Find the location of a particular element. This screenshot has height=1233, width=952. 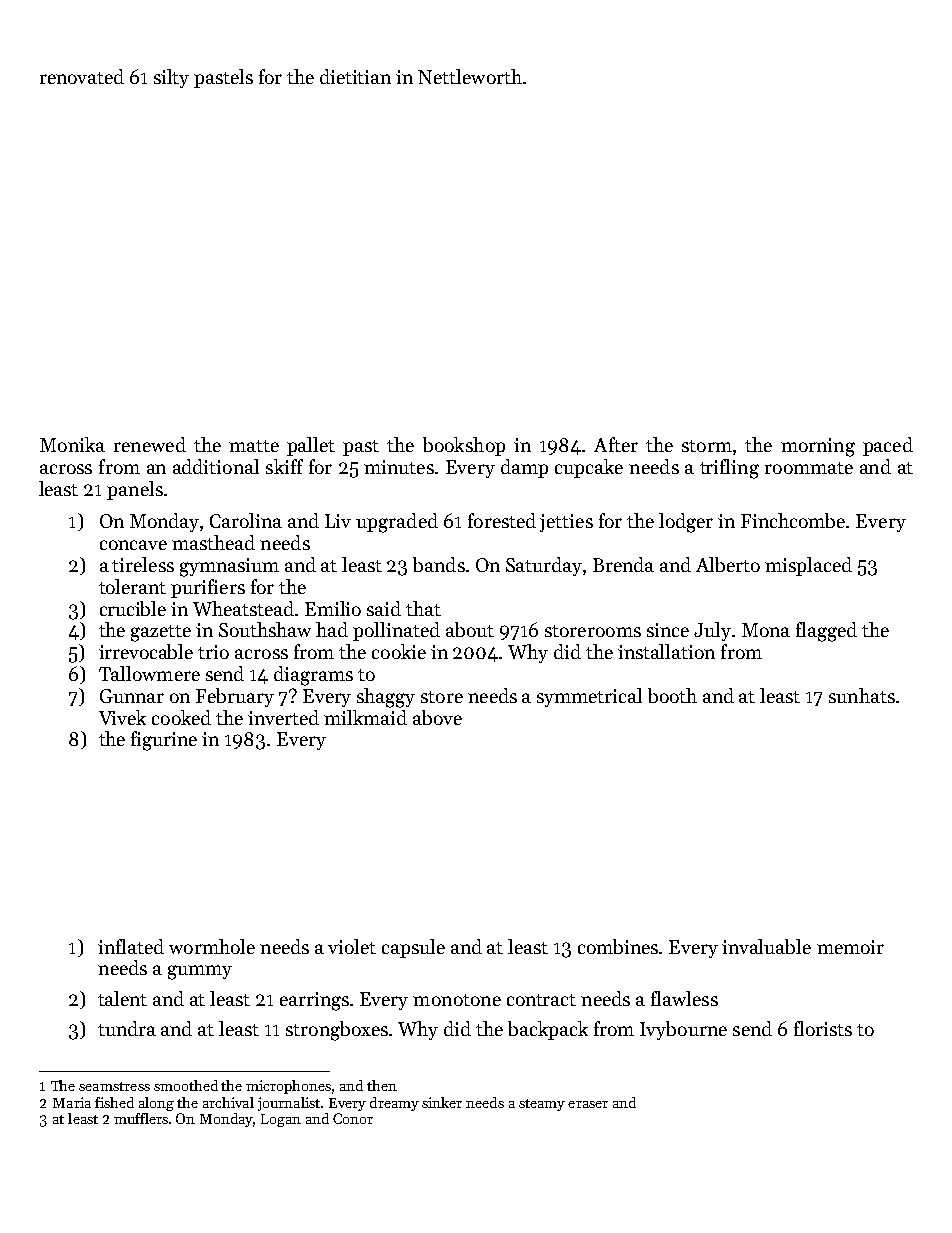

wormhole is located at coordinates (212, 946).
